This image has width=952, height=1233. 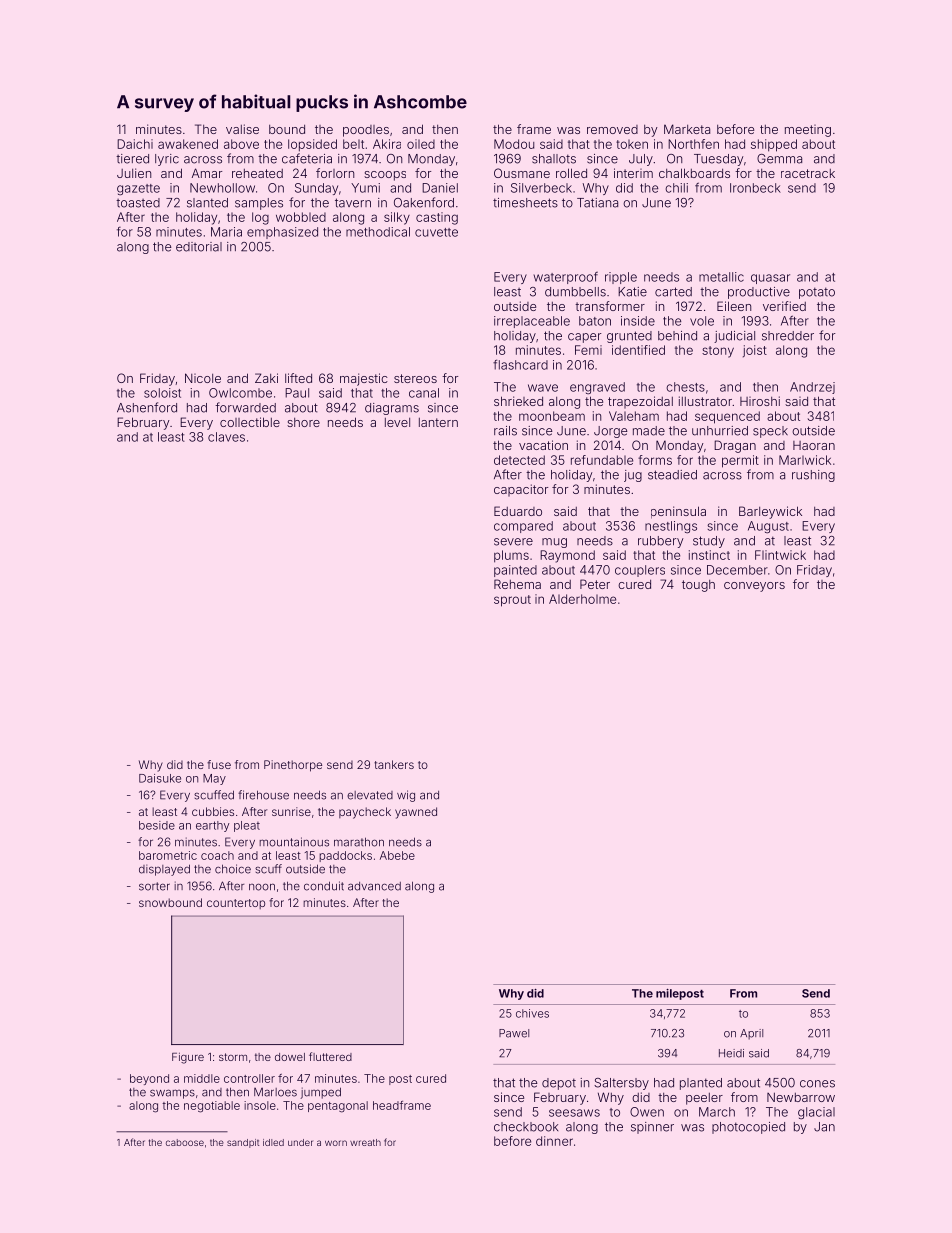 What do you see at coordinates (397, 855) in the image?
I see `Abebe` at bounding box center [397, 855].
